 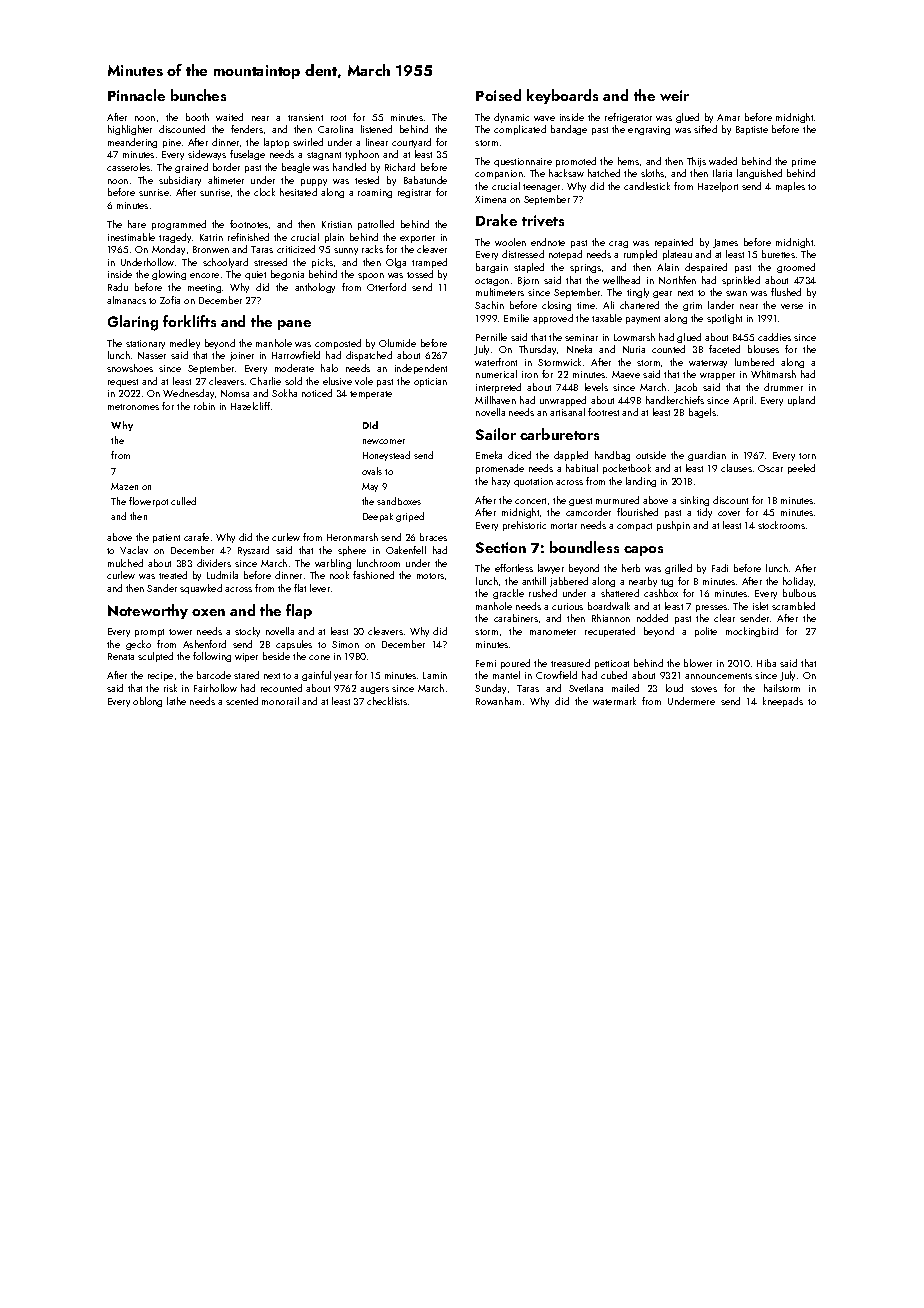 What do you see at coordinates (138, 645) in the screenshot?
I see `gecko` at bounding box center [138, 645].
